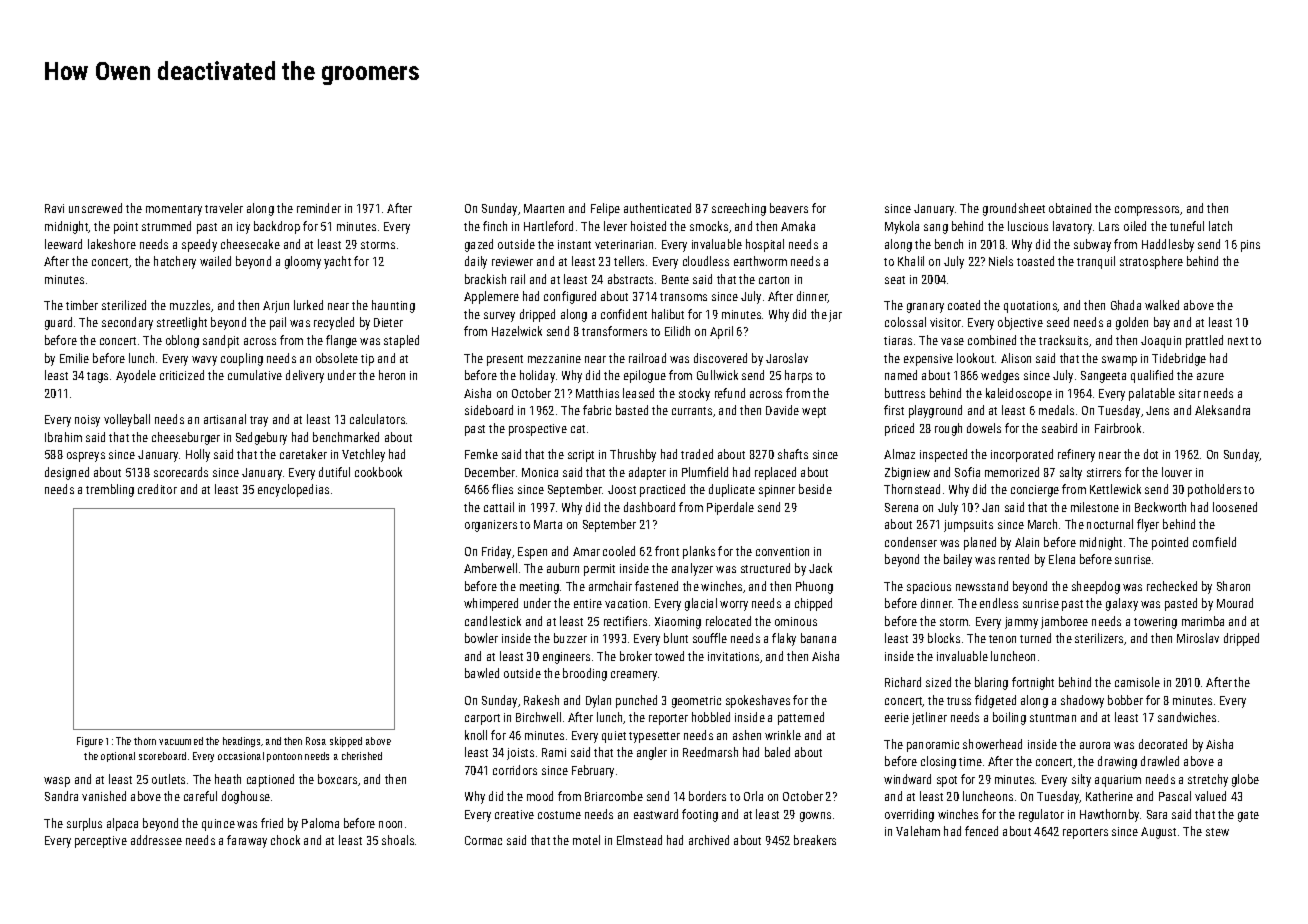 Image resolution: width=1308 pixels, height=924 pixels. Describe the element at coordinates (303, 262) in the page. I see `gloomy` at that location.
